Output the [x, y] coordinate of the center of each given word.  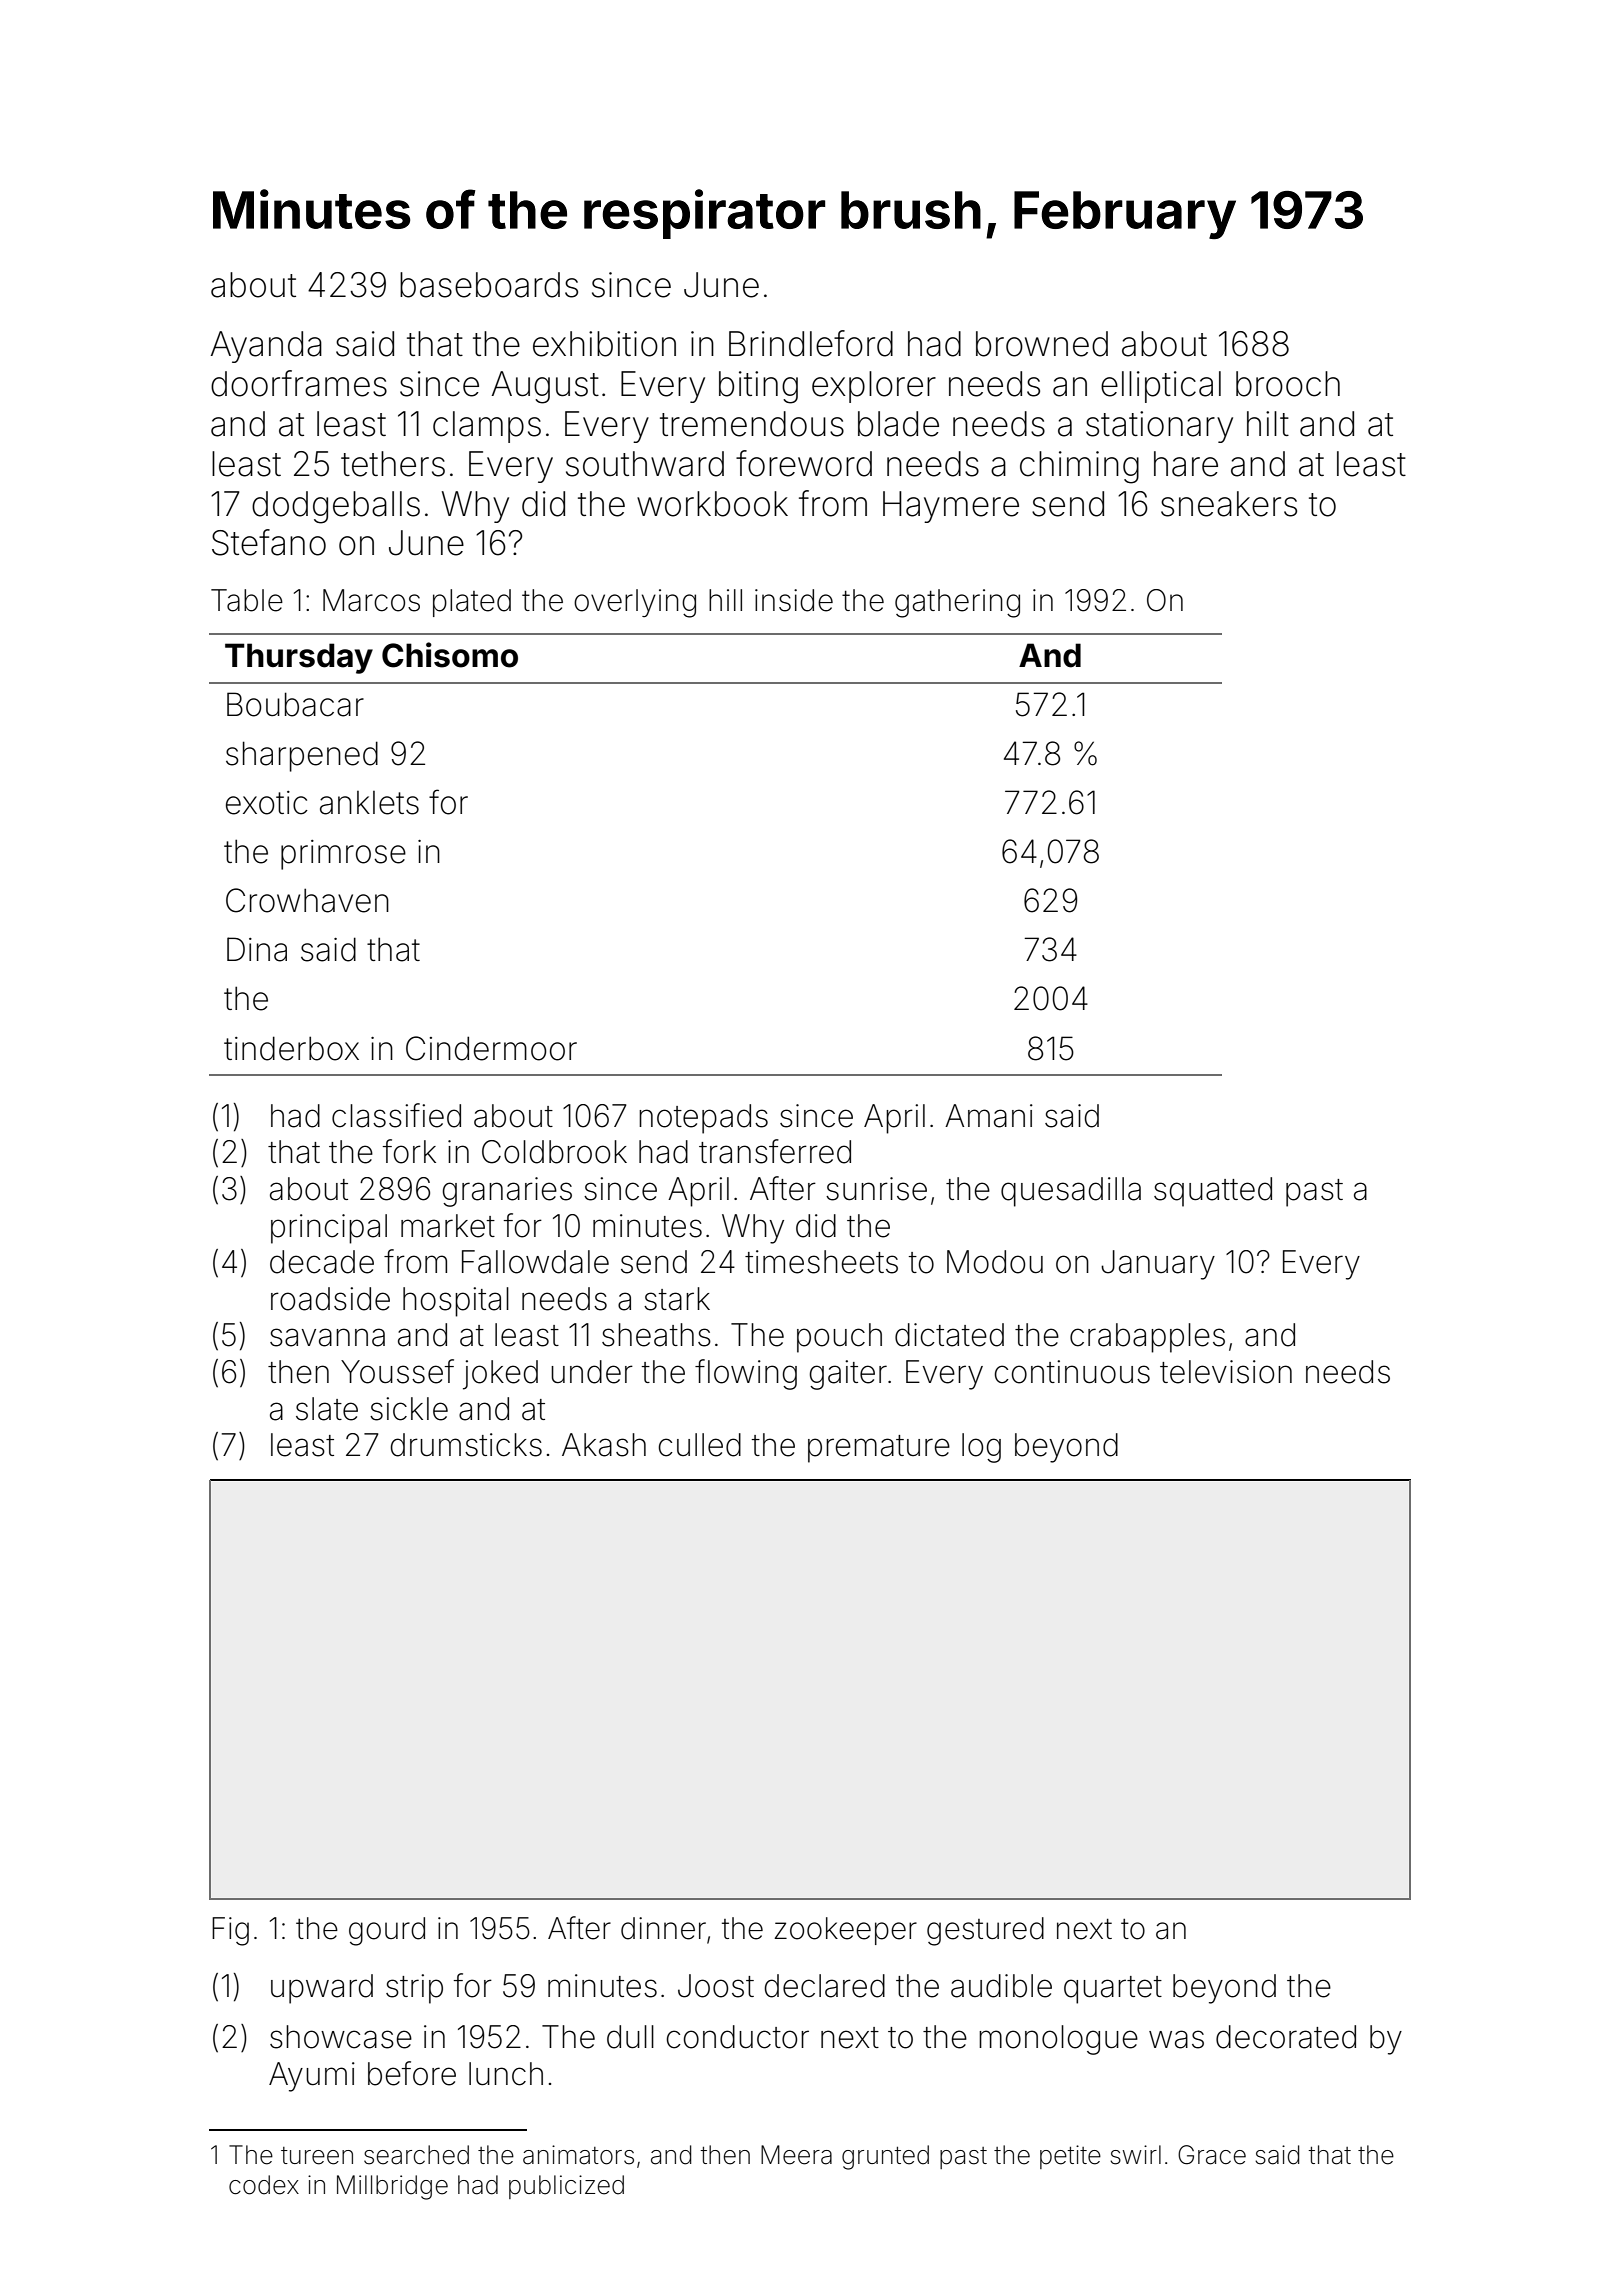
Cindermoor [491, 1048]
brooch [1288, 384]
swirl [1135, 2155]
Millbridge [392, 2187]
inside [794, 600]
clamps [487, 427]
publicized [566, 2187]
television [1226, 1372]
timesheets [821, 1262]
